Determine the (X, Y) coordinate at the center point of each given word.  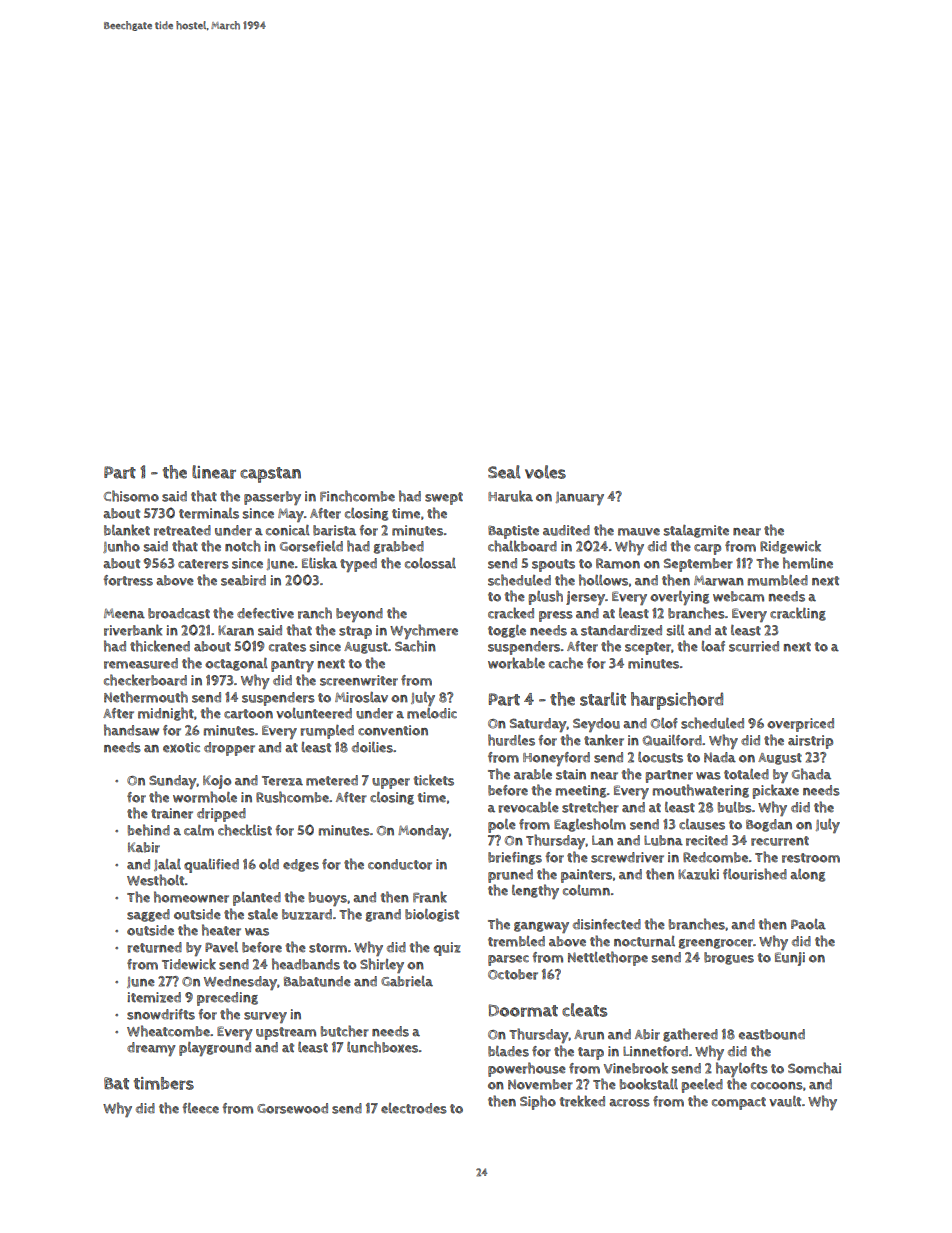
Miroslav (361, 697)
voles (545, 472)
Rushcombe (292, 797)
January (580, 498)
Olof (664, 723)
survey (265, 1017)
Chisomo (131, 496)
